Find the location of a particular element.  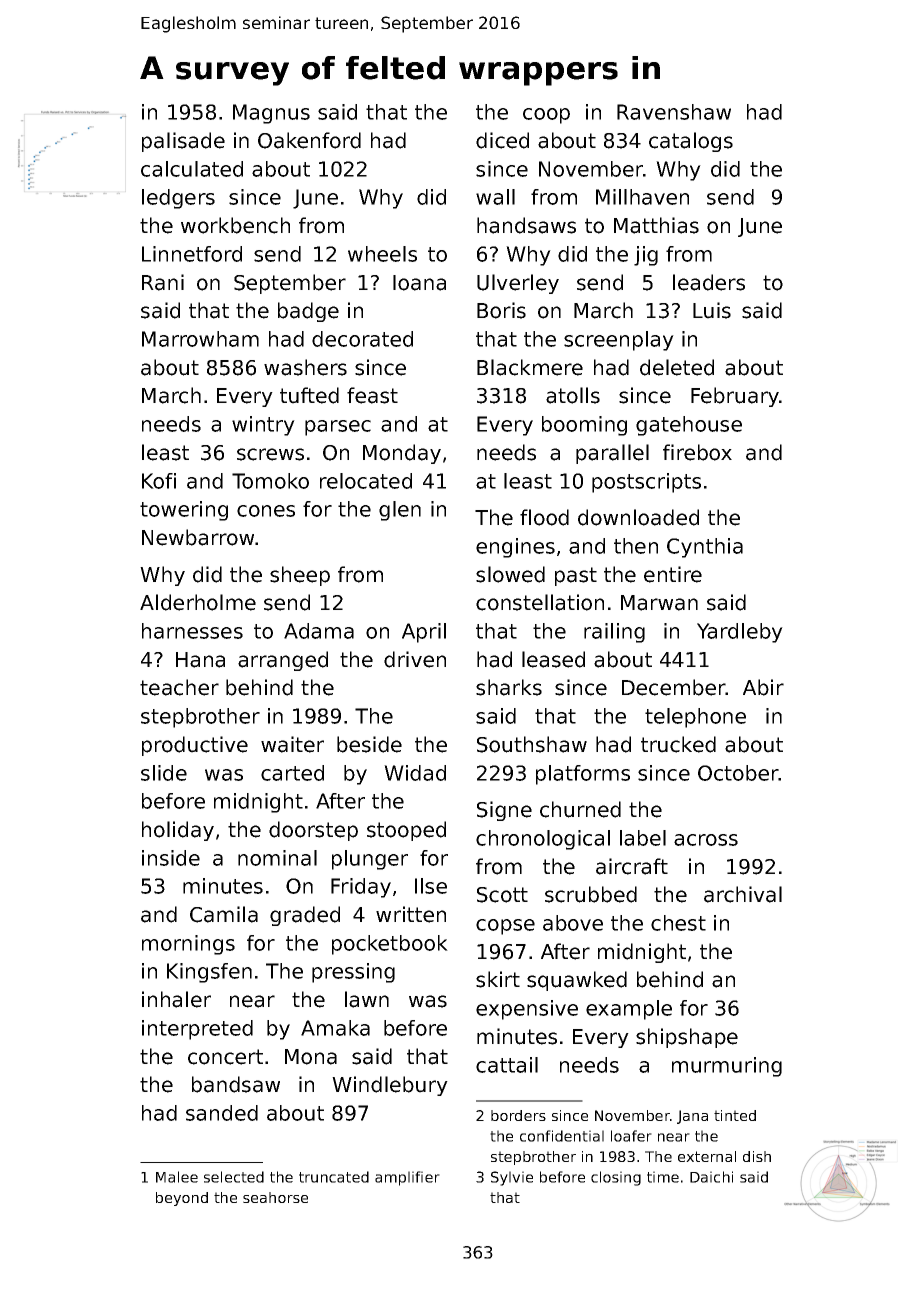

wall is located at coordinates (495, 197).
